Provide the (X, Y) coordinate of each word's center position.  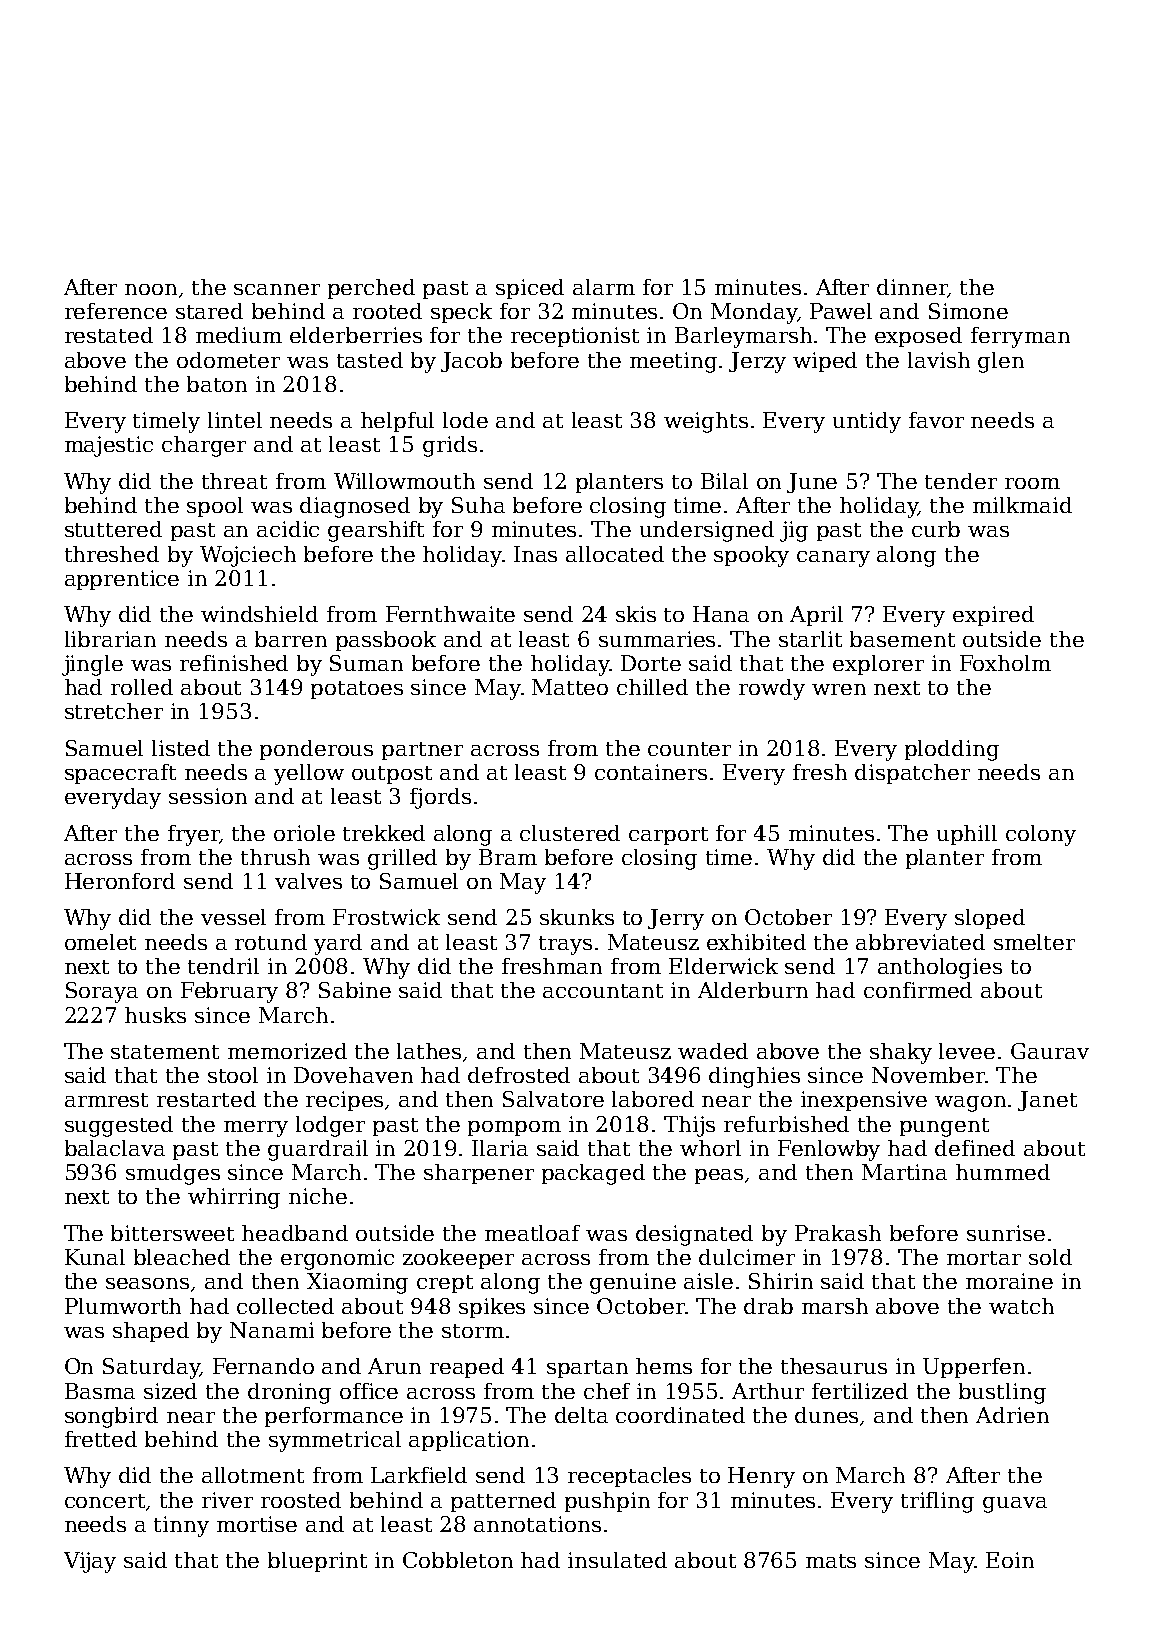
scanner (277, 289)
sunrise (1006, 1233)
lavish (939, 360)
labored (653, 1099)
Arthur (768, 1391)
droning (289, 1393)
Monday (754, 313)
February (229, 992)
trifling (937, 1502)
